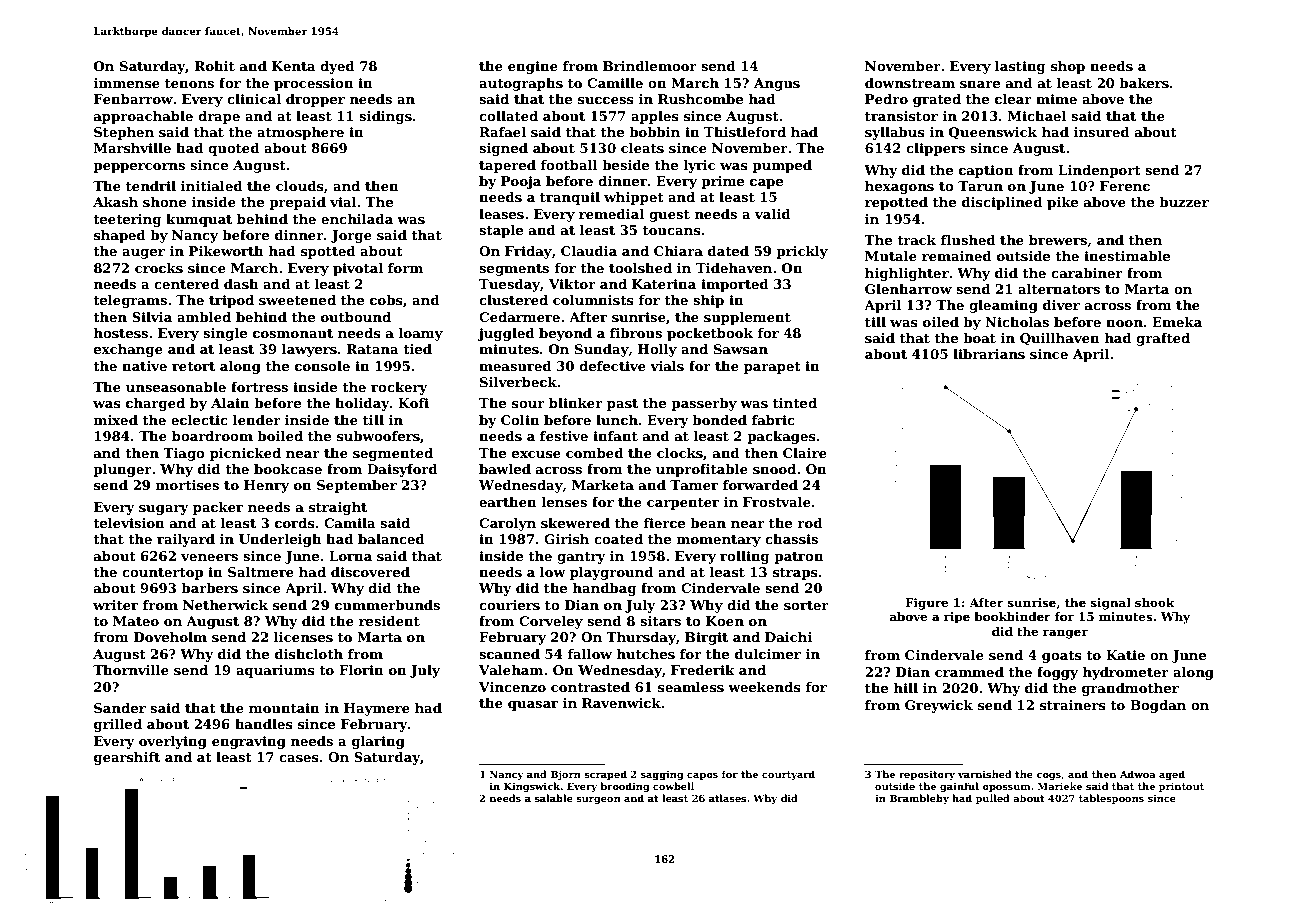 This page has width=1308, height=924. Describe the element at coordinates (378, 742) in the page. I see `glaring` at that location.
